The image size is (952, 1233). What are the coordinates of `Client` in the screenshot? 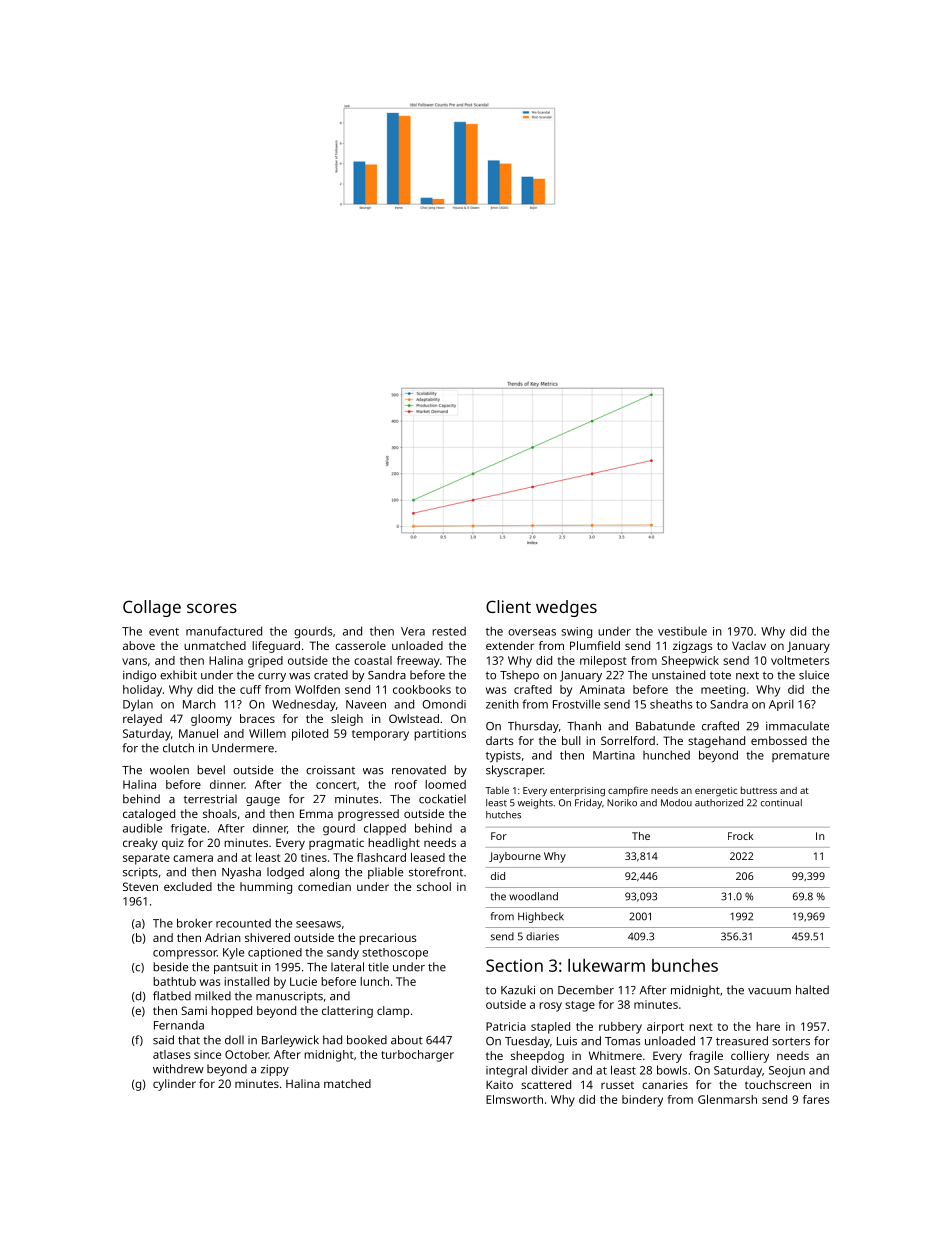 It's located at (508, 606).
